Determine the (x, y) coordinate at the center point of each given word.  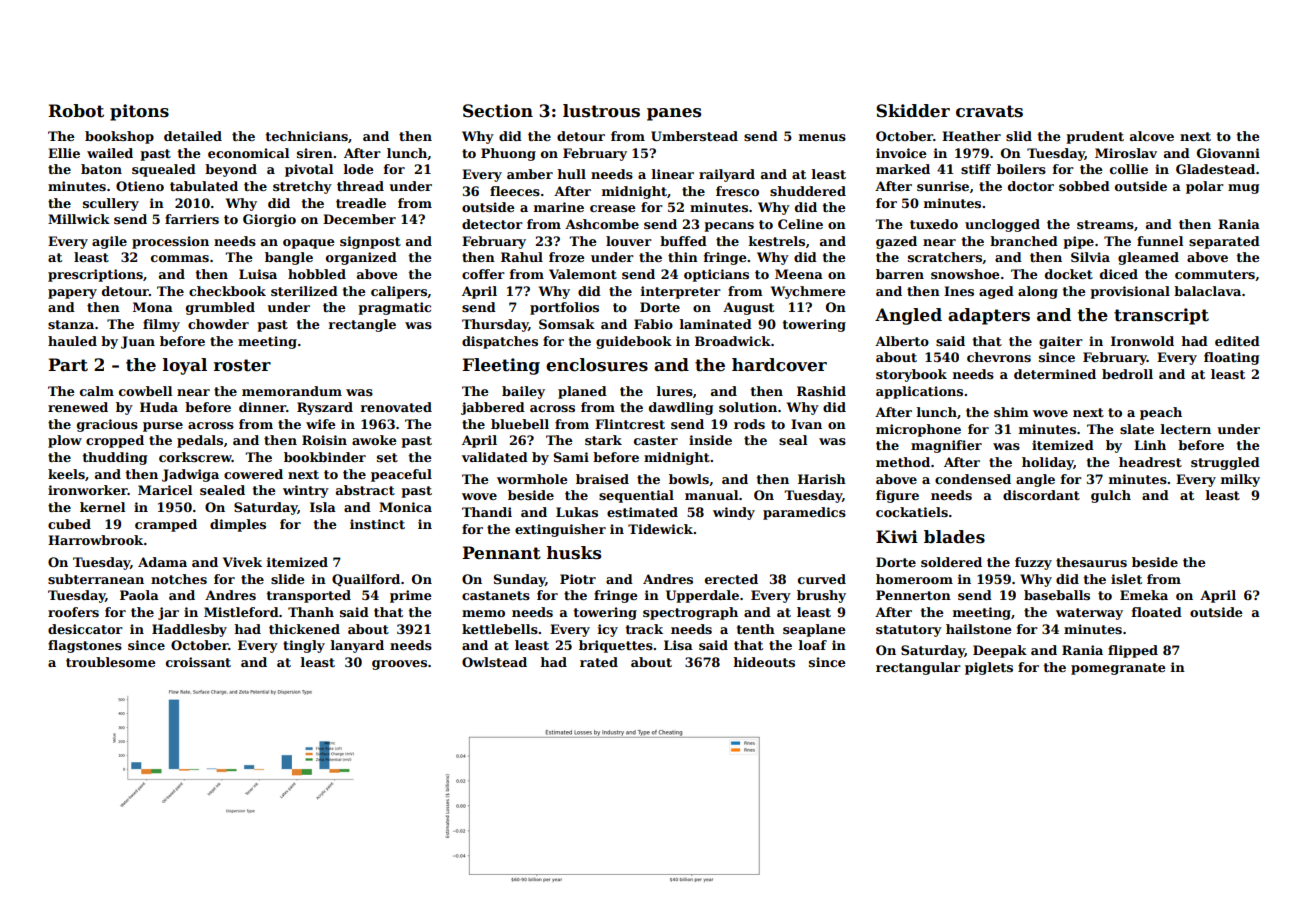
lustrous (601, 111)
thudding (115, 458)
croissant (198, 662)
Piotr (578, 579)
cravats (989, 111)
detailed (193, 136)
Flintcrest (630, 424)
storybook (911, 375)
